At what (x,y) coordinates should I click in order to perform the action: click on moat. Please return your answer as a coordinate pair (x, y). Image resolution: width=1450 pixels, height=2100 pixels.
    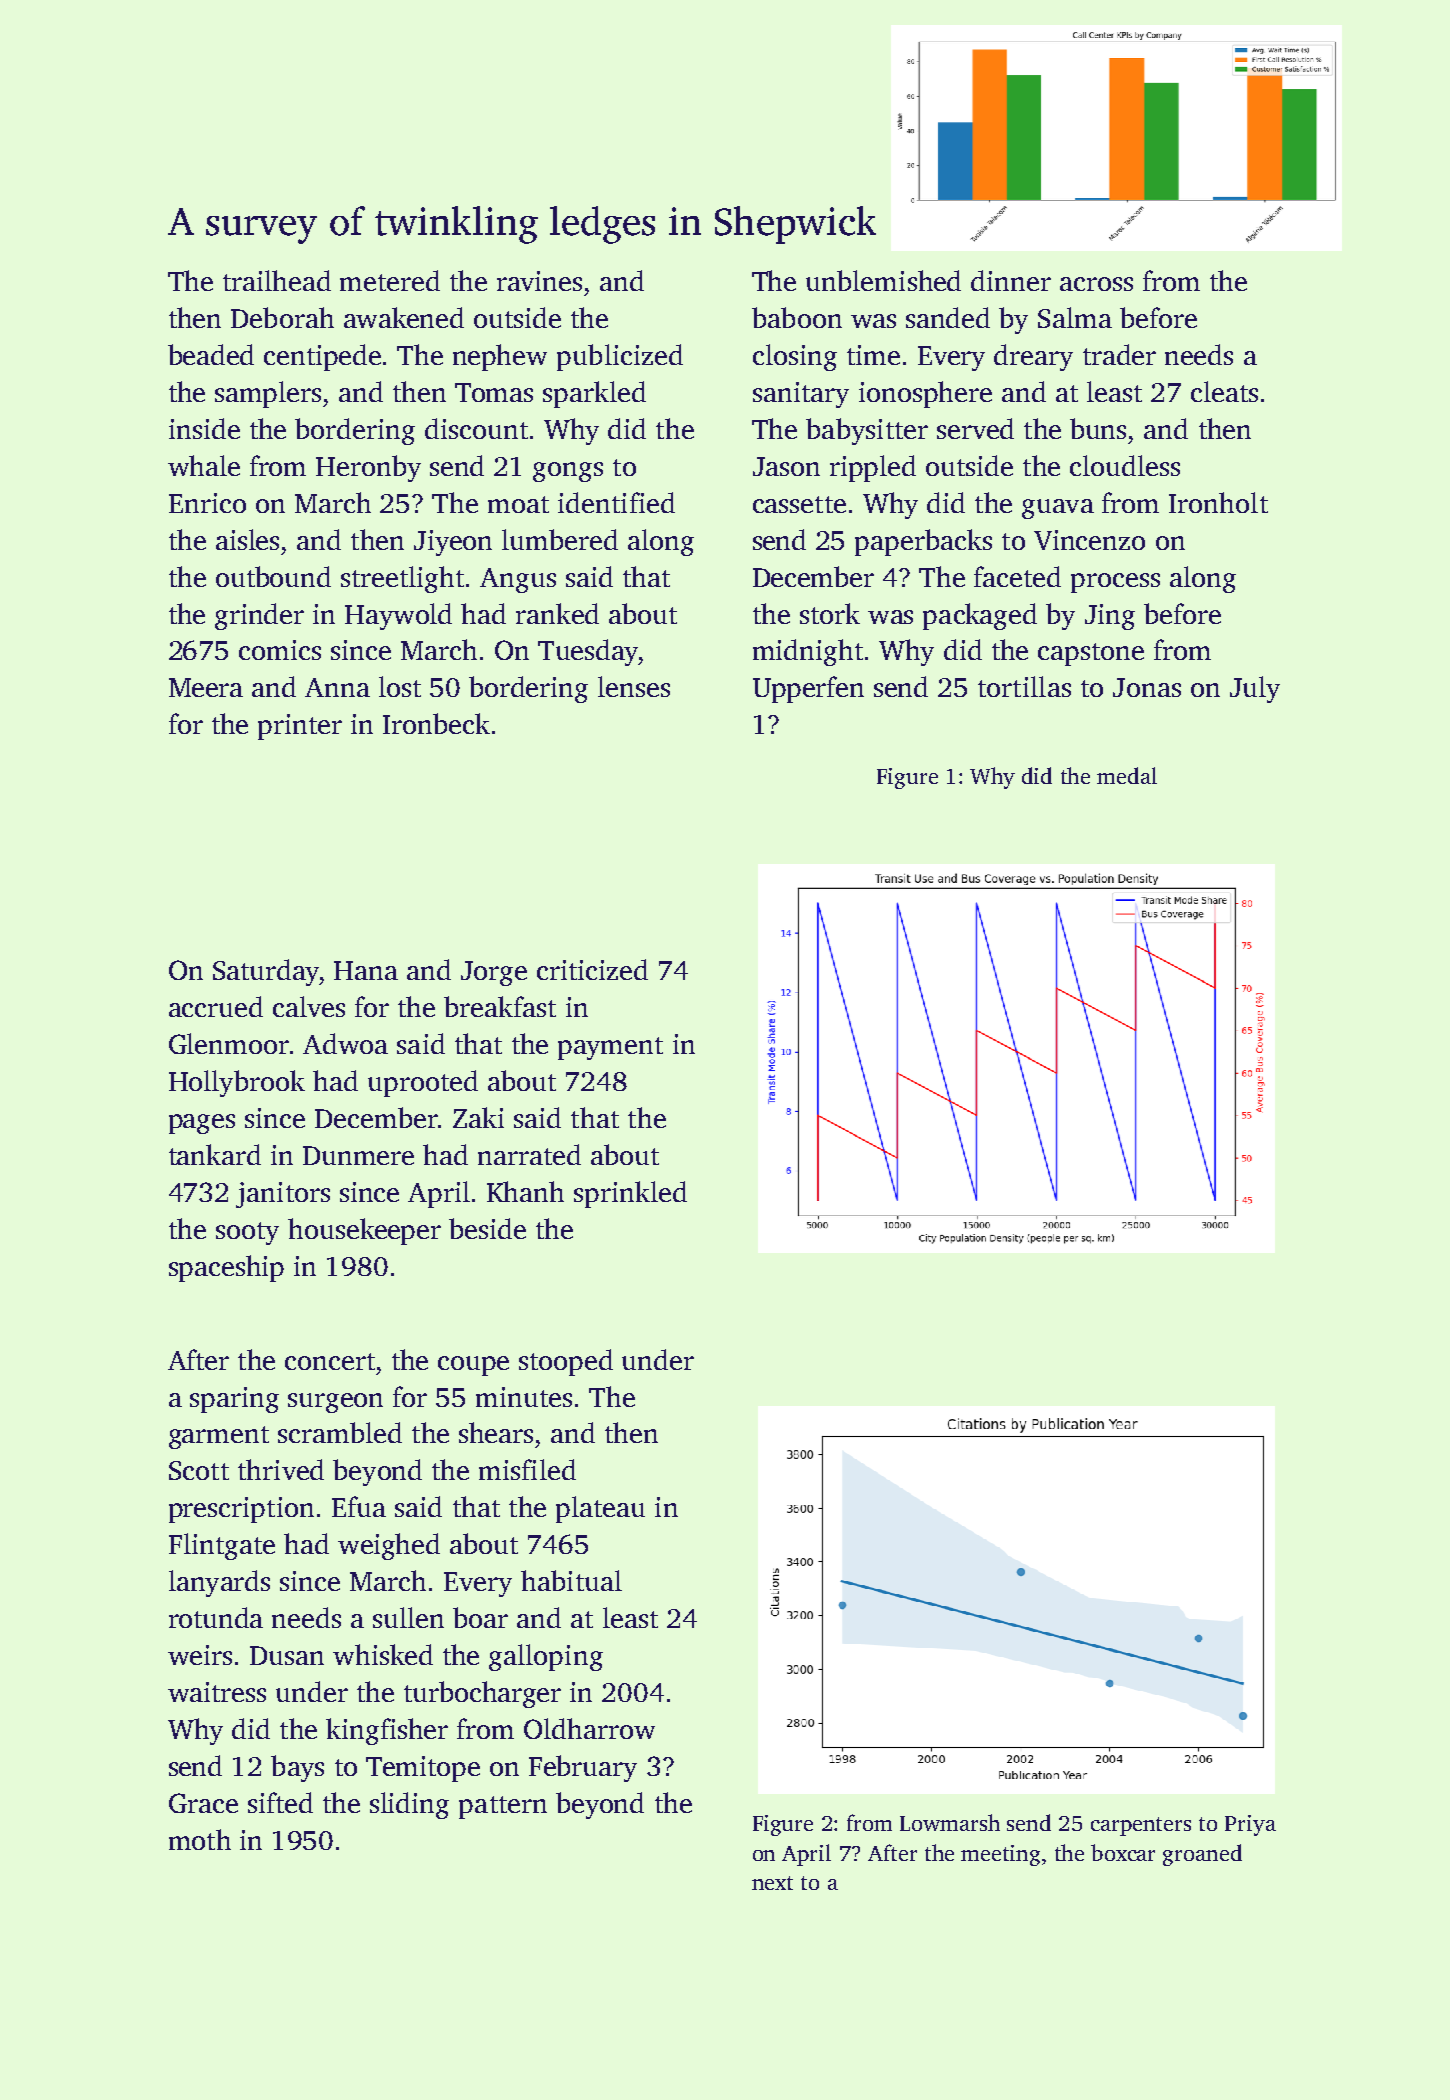
    Looking at the image, I should click on (518, 504).
